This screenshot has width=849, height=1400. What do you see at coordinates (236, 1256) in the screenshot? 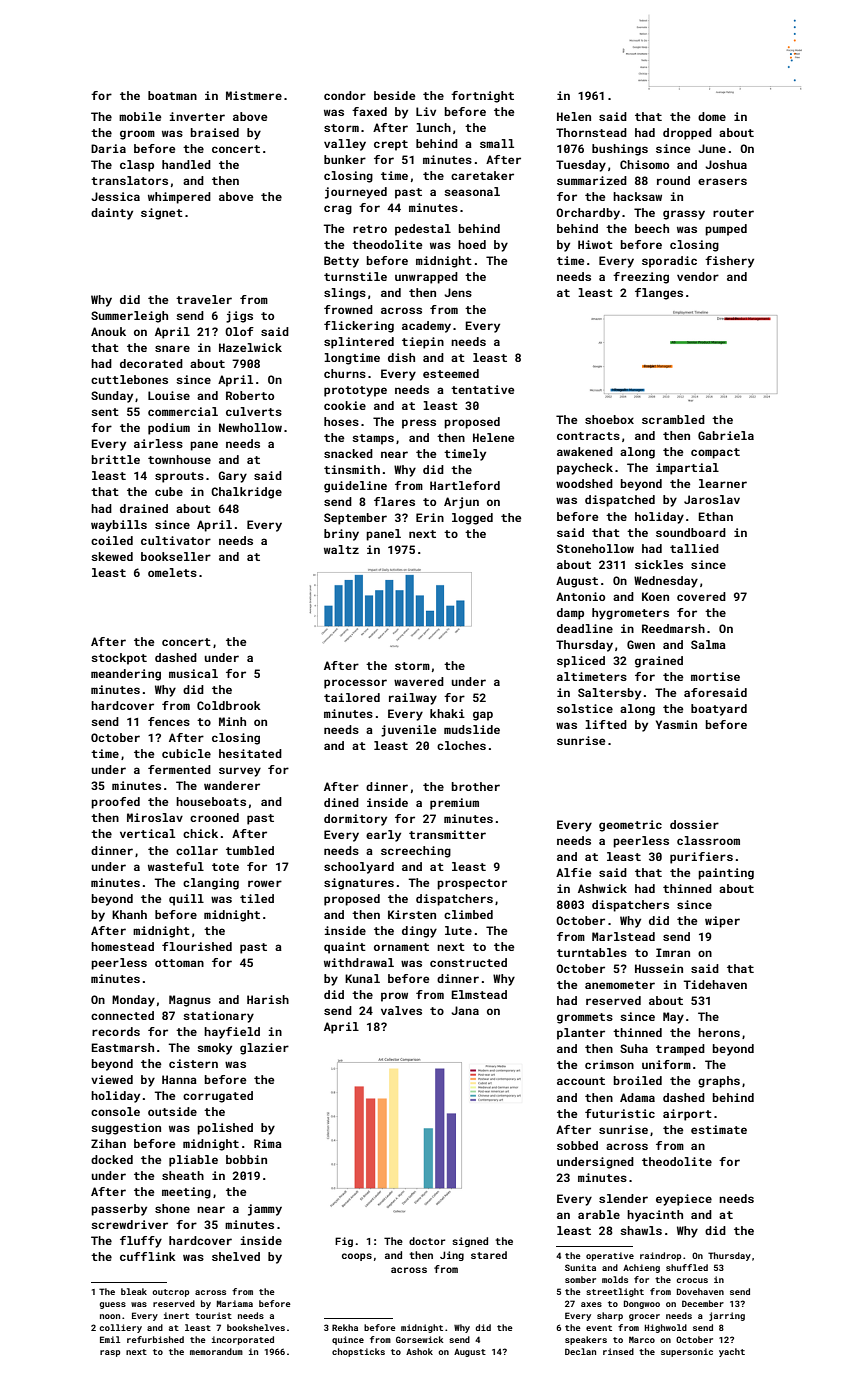
I see `shelved` at bounding box center [236, 1256].
